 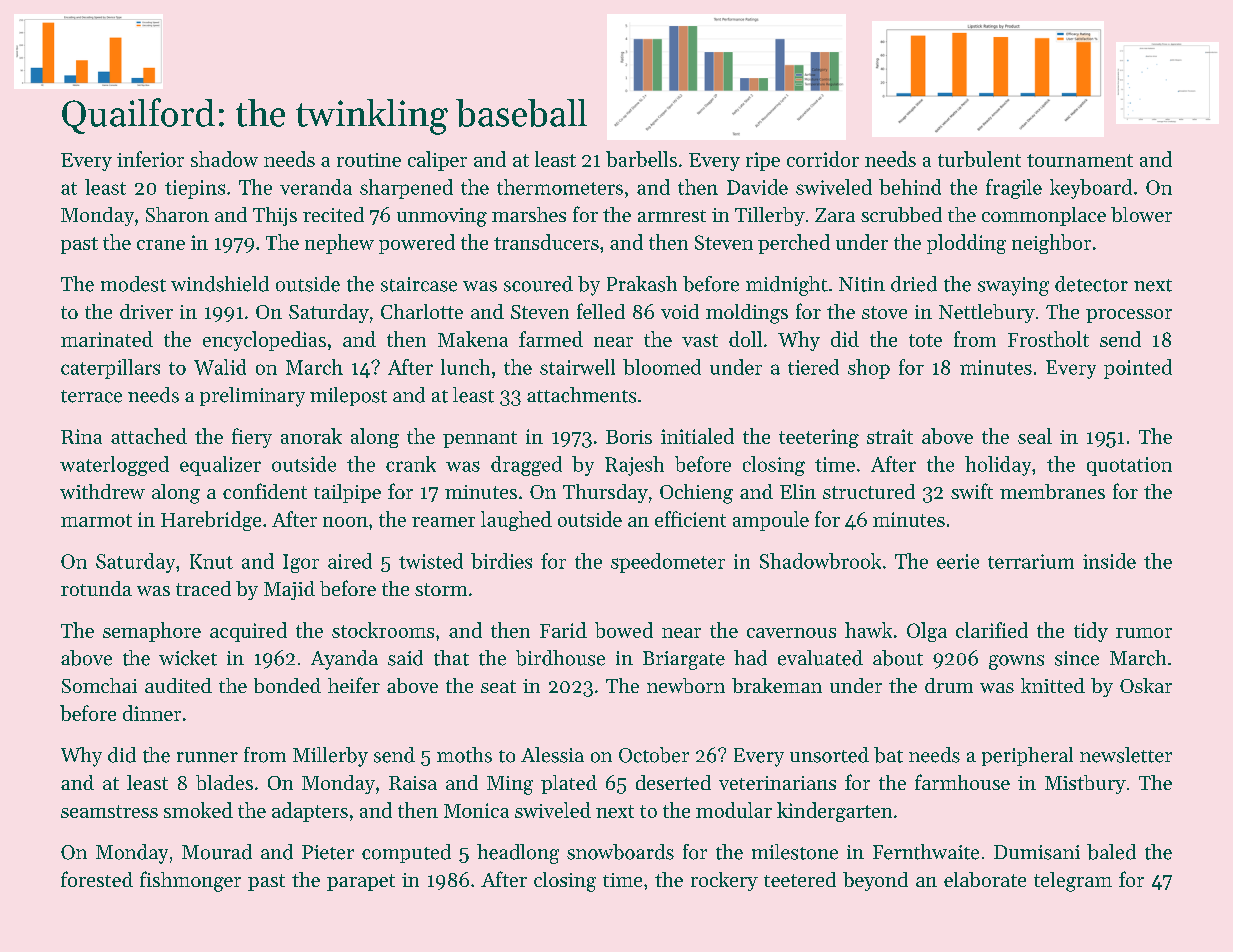 What do you see at coordinates (97, 879) in the document?
I see `forested` at bounding box center [97, 879].
